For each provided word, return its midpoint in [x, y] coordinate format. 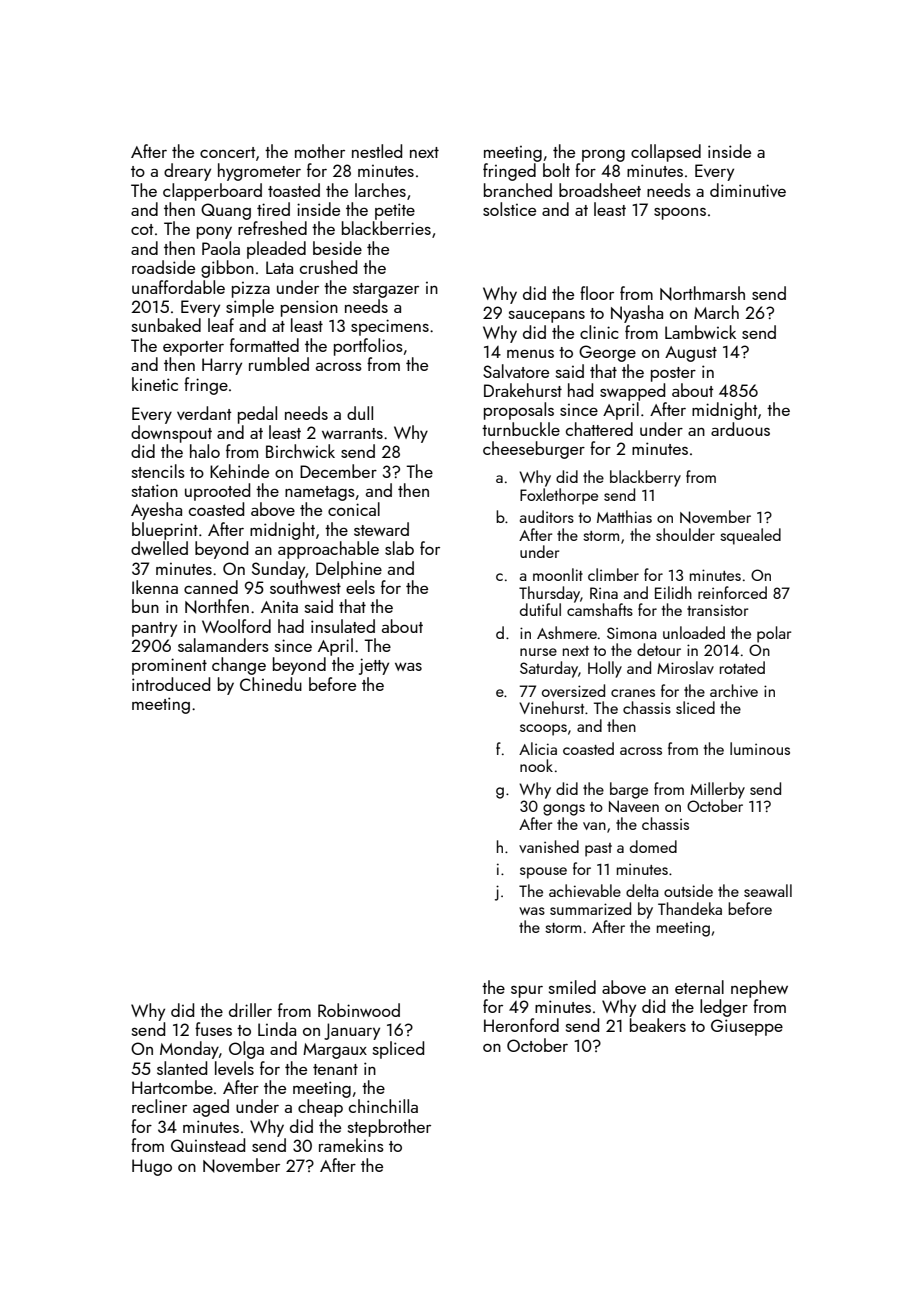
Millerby [717, 790]
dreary [187, 172]
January [352, 1031]
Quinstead [208, 1145]
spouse [543, 873]
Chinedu [271, 684]
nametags [320, 493]
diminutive [748, 190]
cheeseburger [534, 450]
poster [673, 374]
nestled [377, 151]
